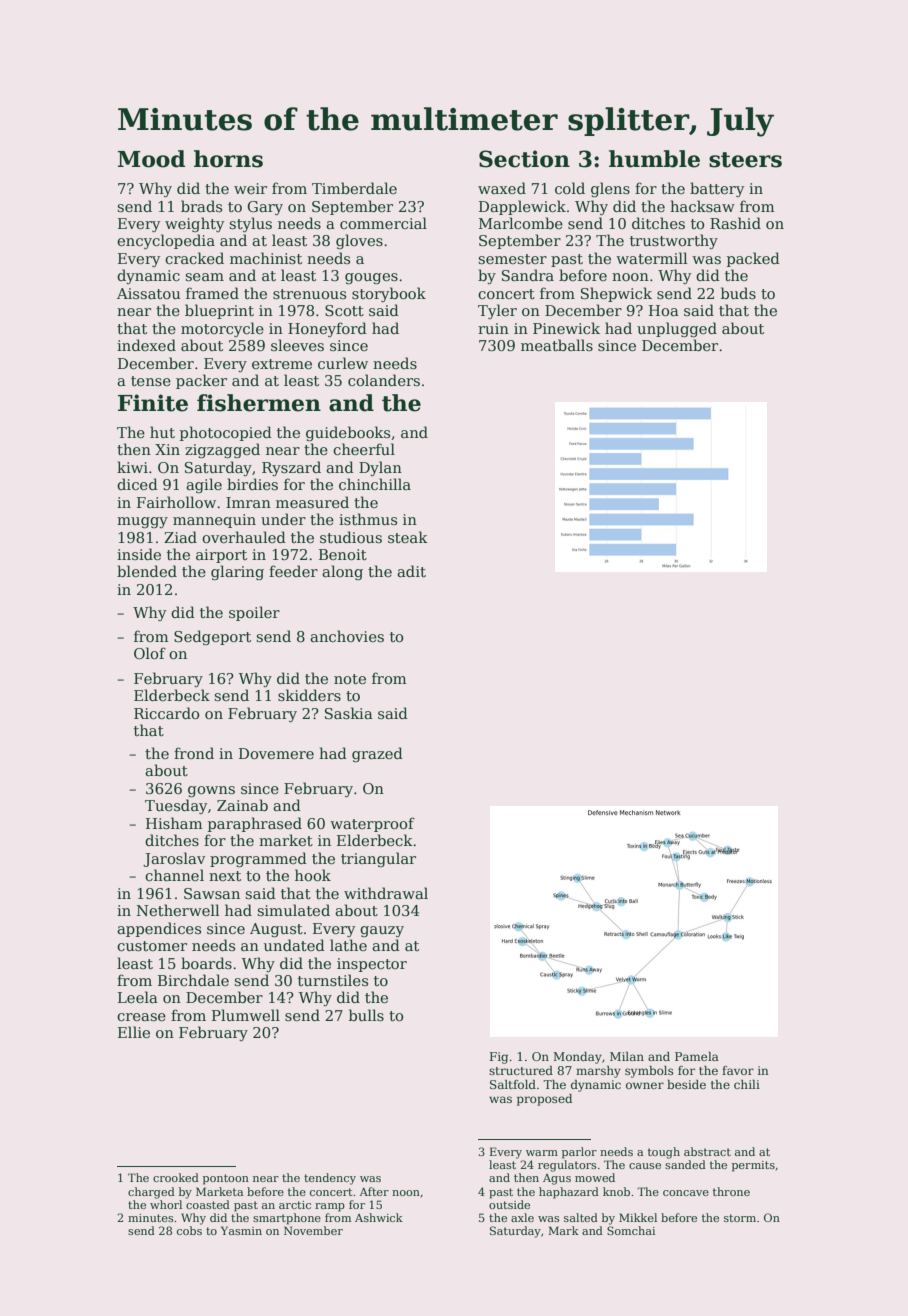 This document has width=908, height=1316. I want to click on isthmus, so click(368, 519).
